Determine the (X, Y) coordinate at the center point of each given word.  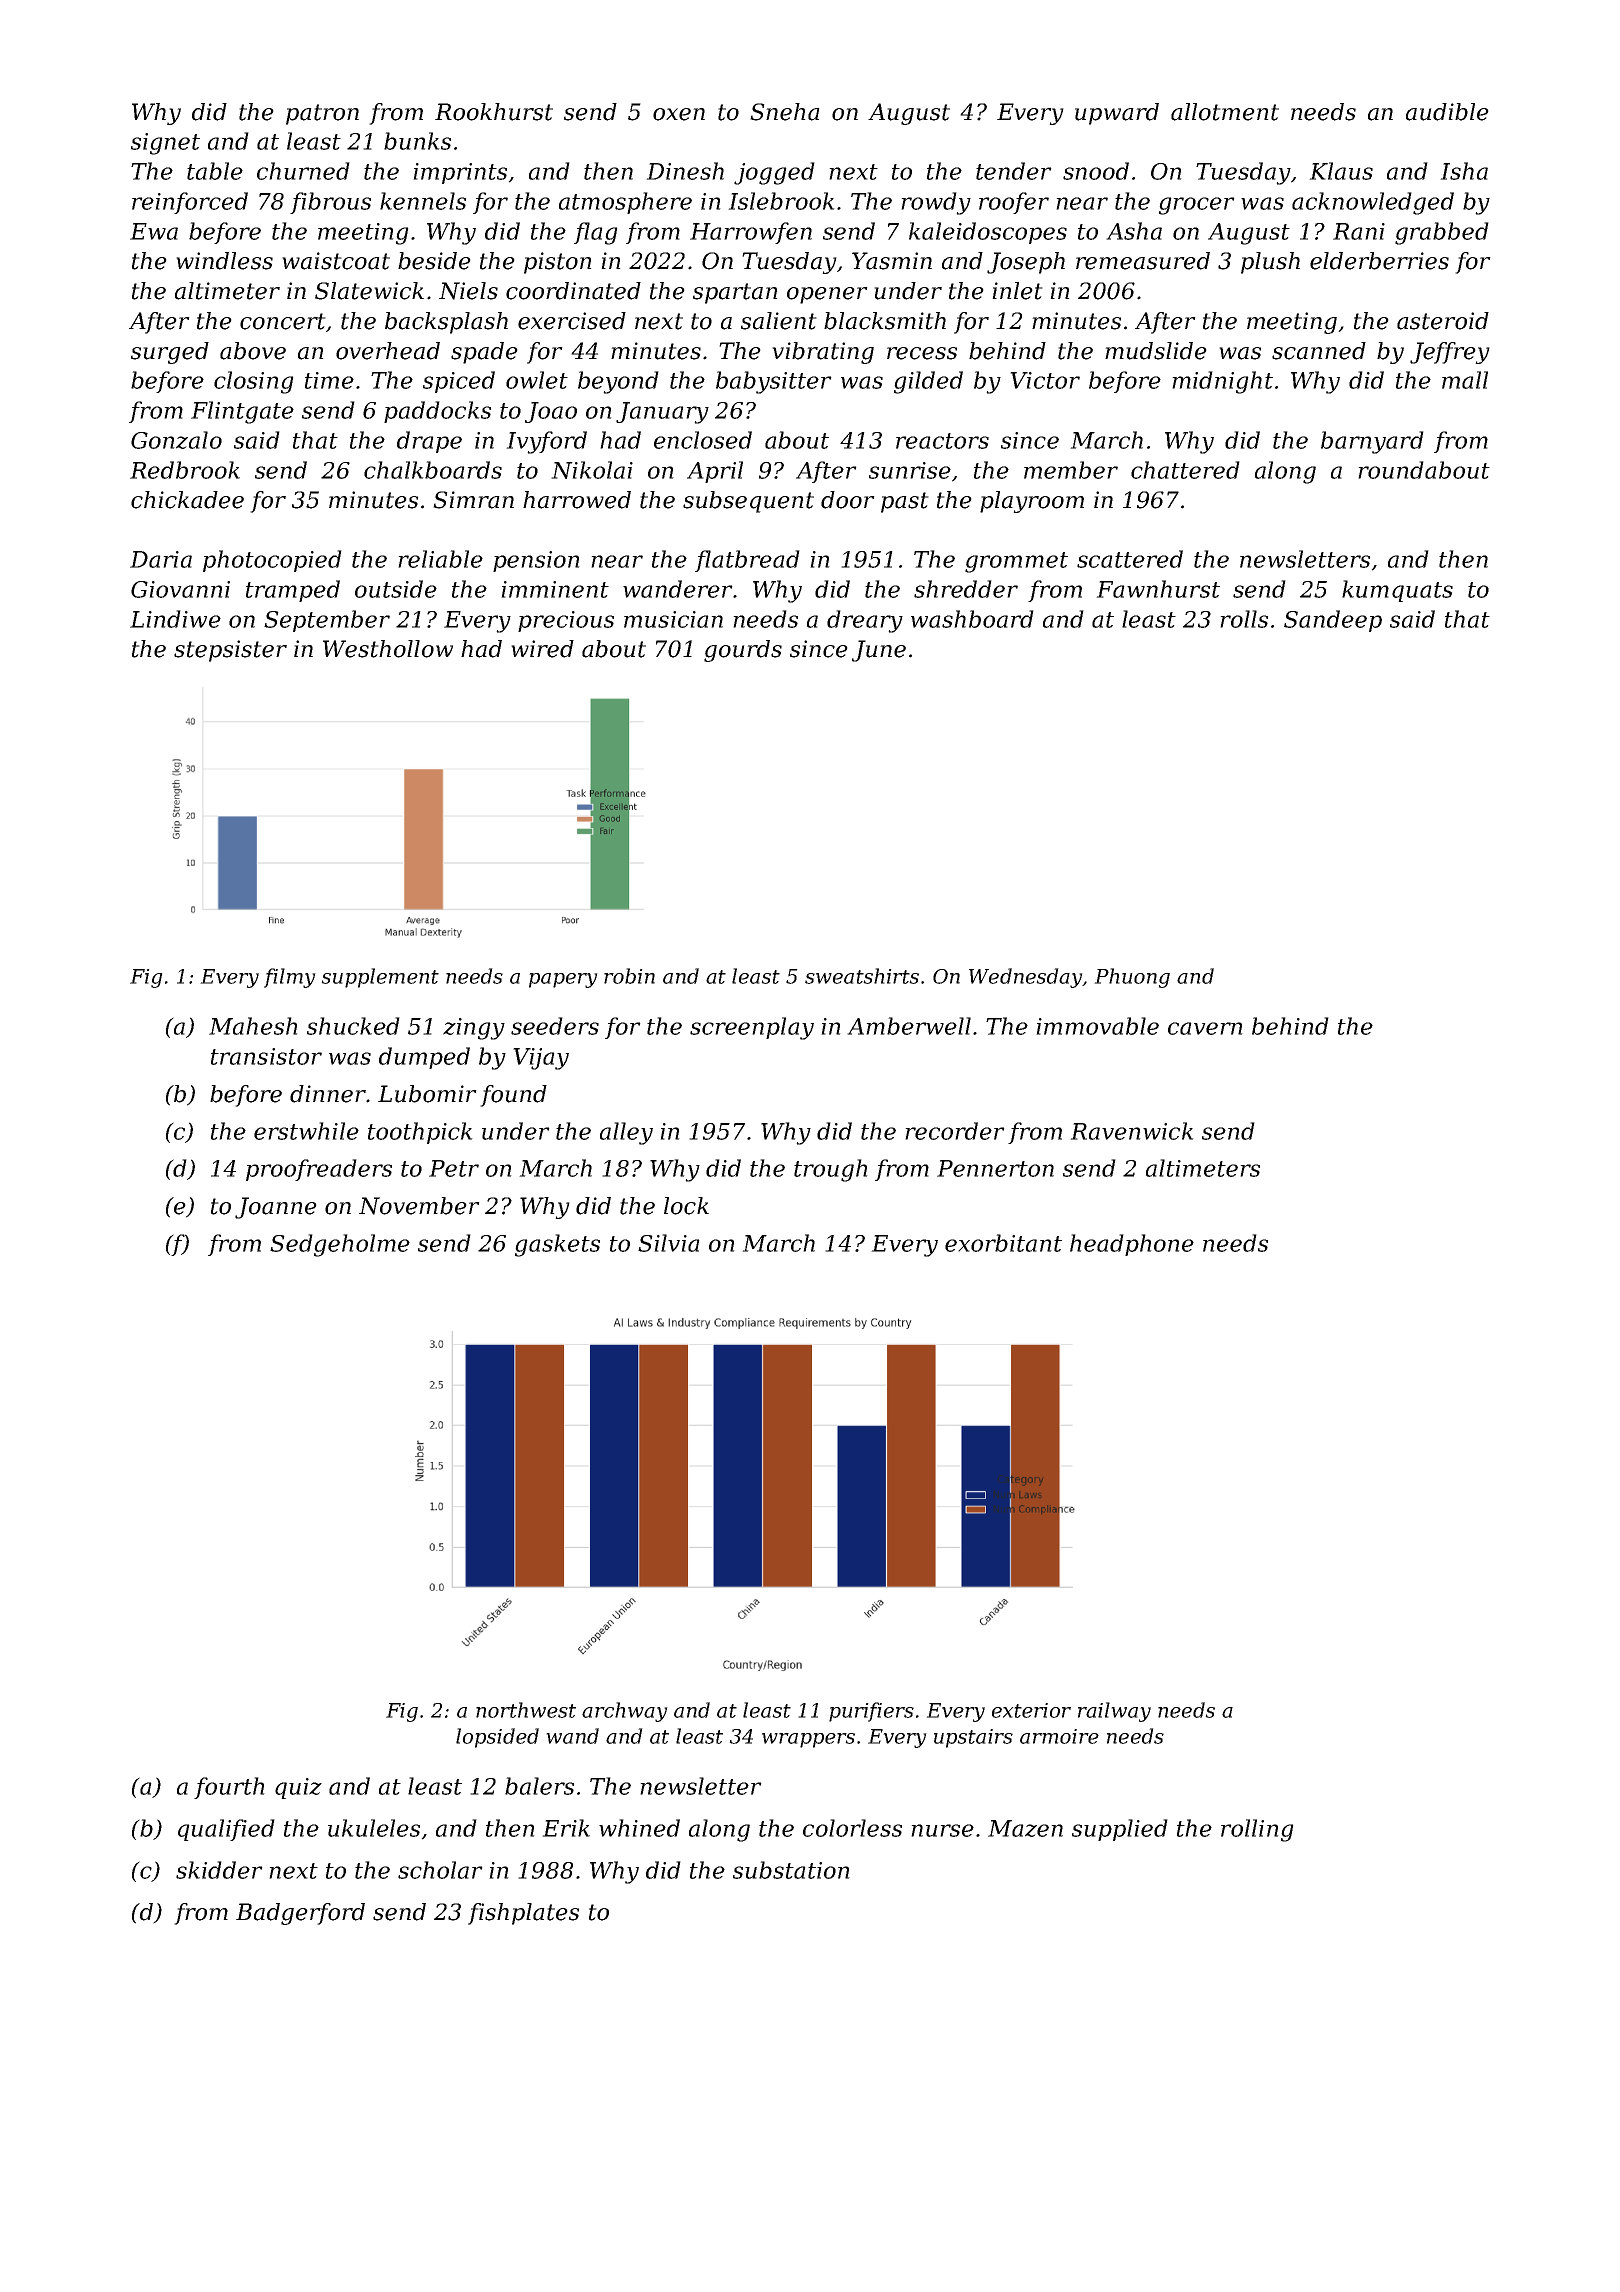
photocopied (272, 561)
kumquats (1397, 591)
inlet (1017, 291)
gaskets (557, 1245)
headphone (1132, 1245)
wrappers (808, 1740)
